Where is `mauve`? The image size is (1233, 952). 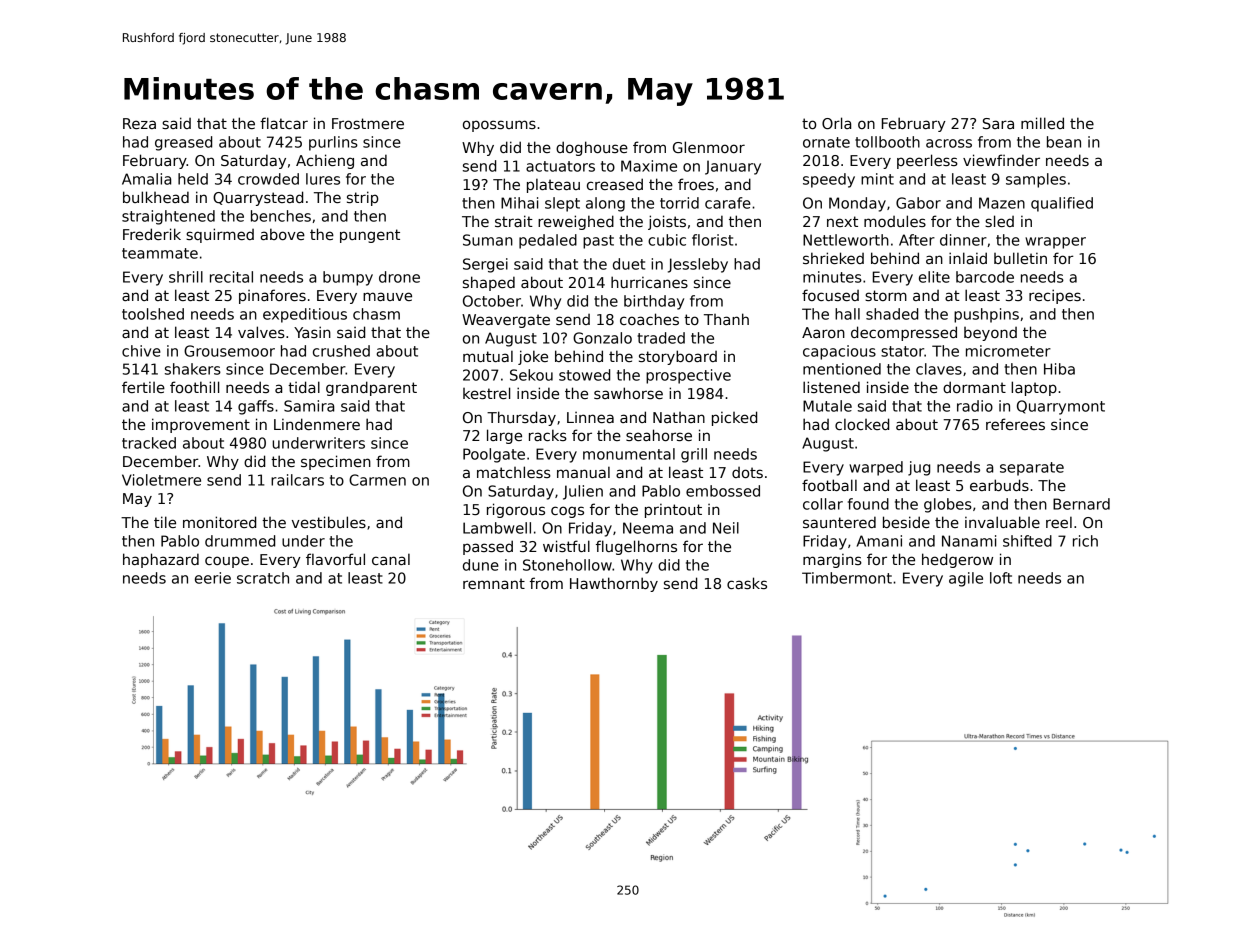 mauve is located at coordinates (387, 296).
